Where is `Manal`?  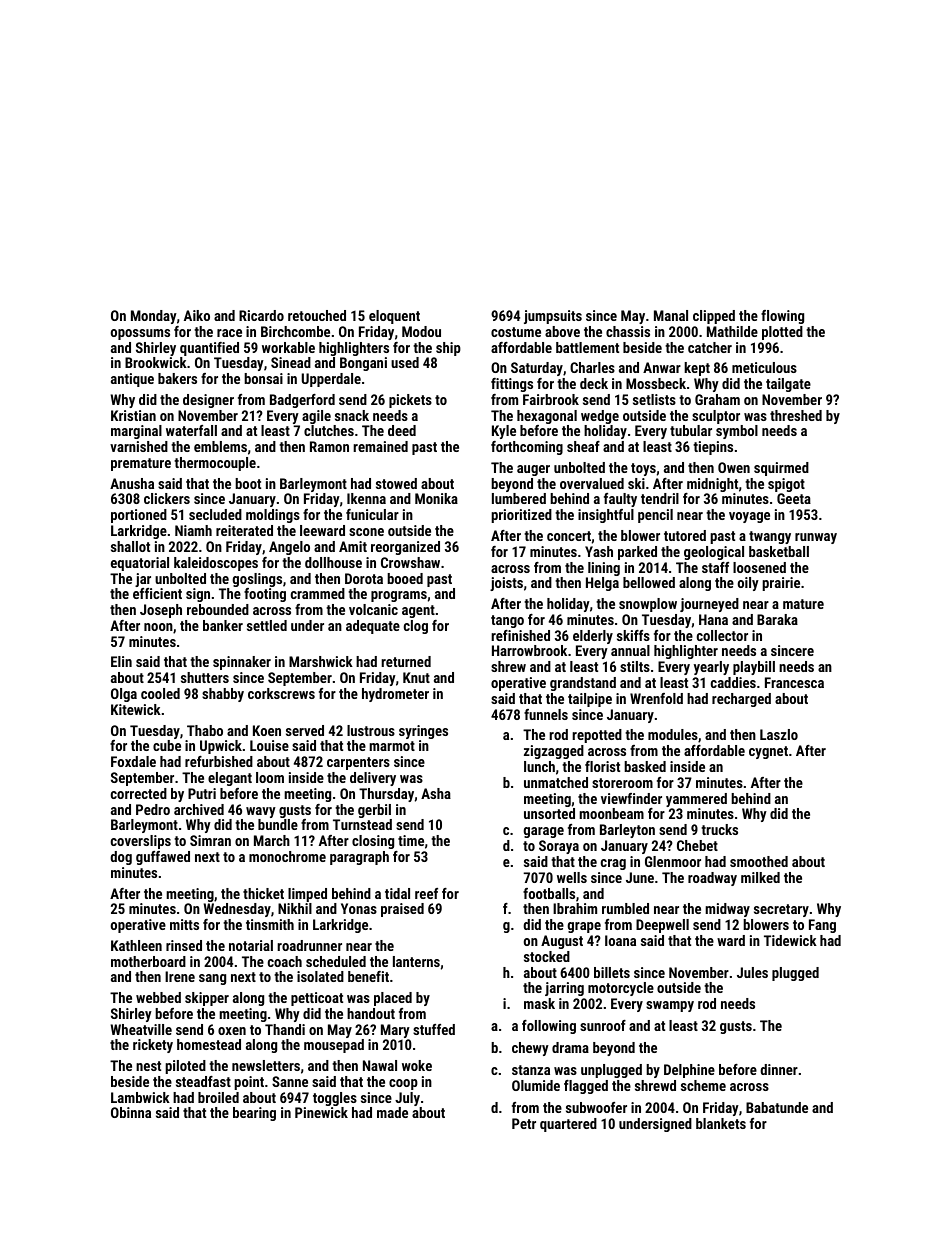
Manal is located at coordinates (671, 315).
